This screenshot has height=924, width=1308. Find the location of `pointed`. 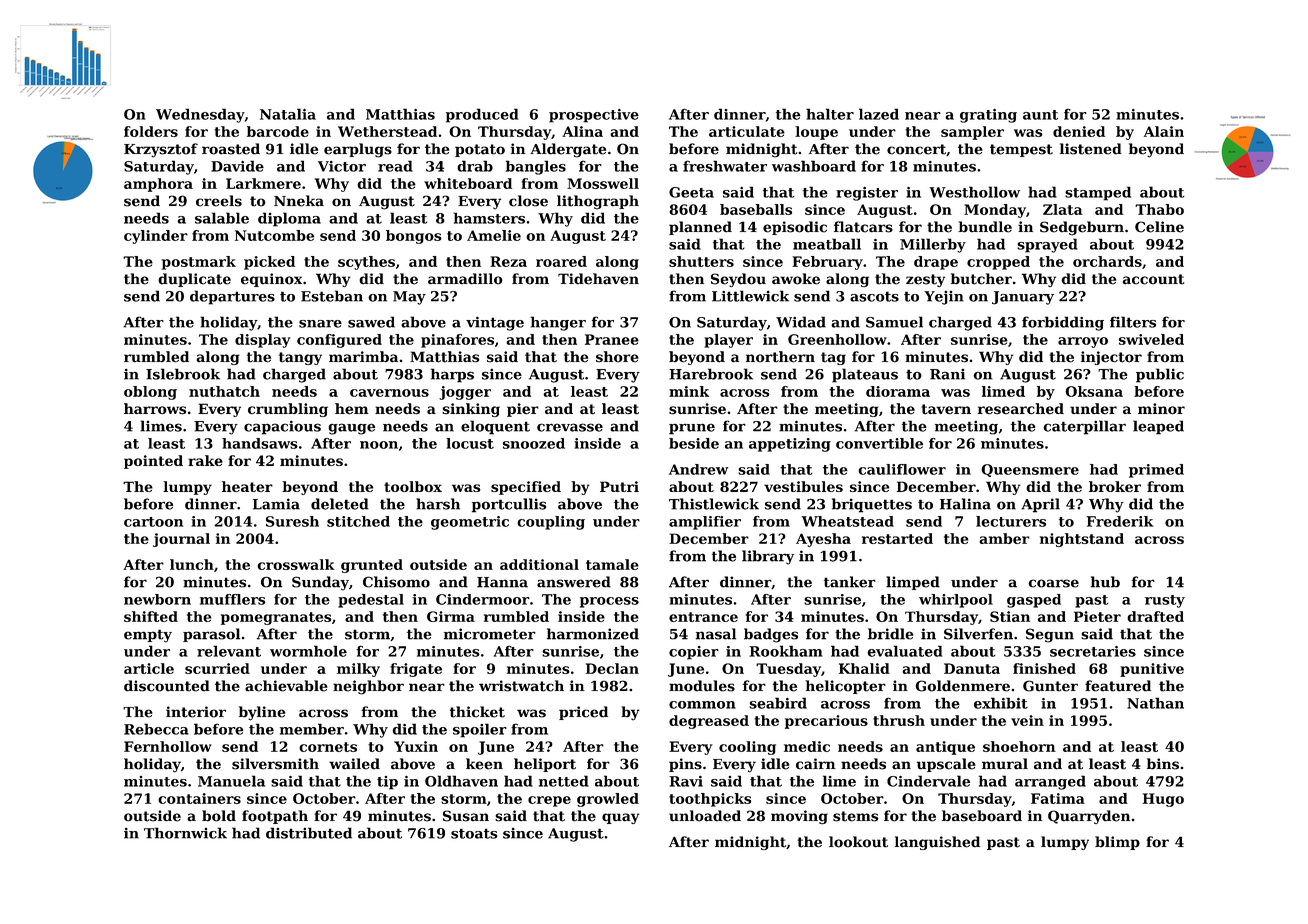

pointed is located at coordinates (153, 462).
